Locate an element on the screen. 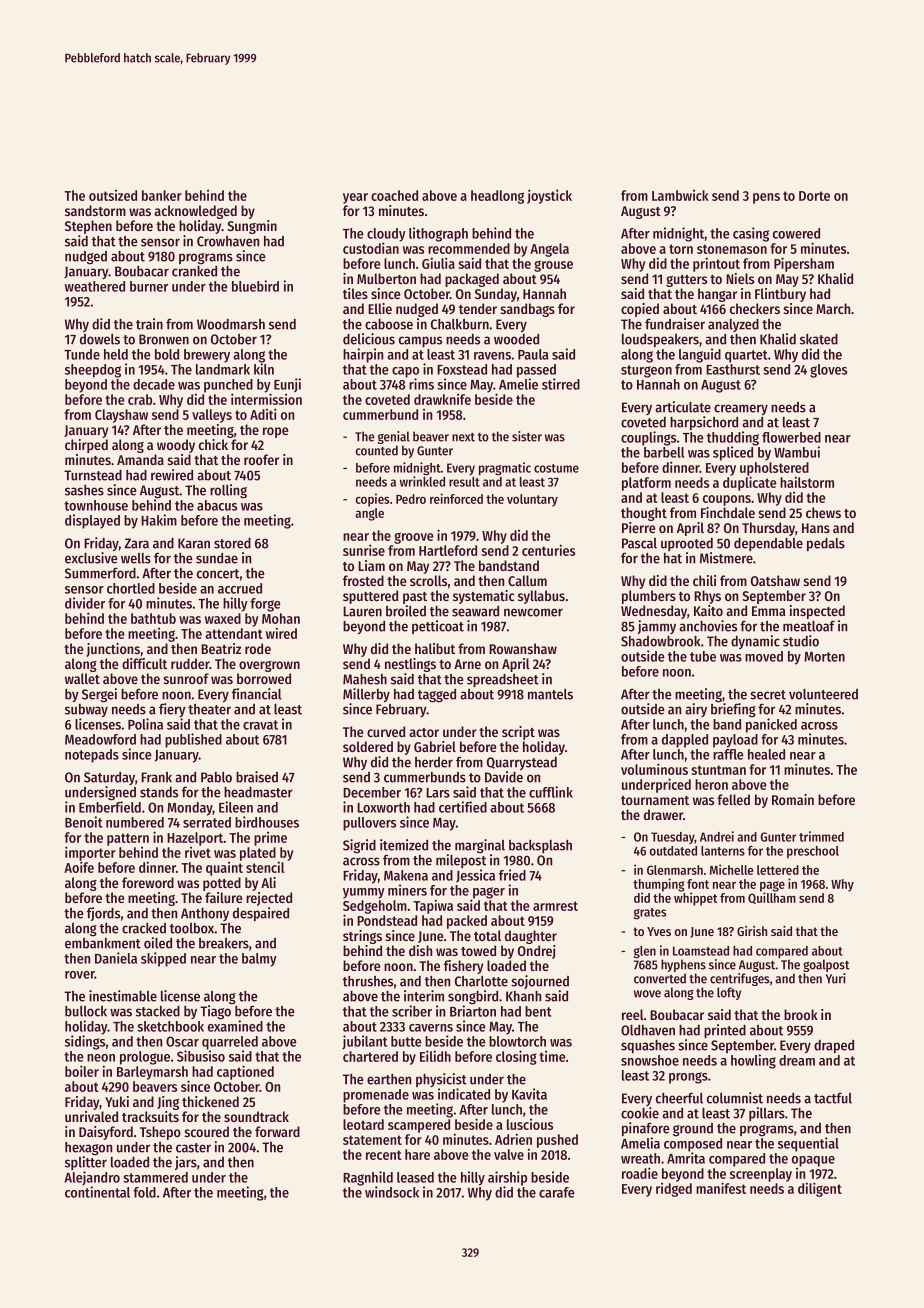 This screenshot has width=924, height=1308. divider is located at coordinates (85, 603).
